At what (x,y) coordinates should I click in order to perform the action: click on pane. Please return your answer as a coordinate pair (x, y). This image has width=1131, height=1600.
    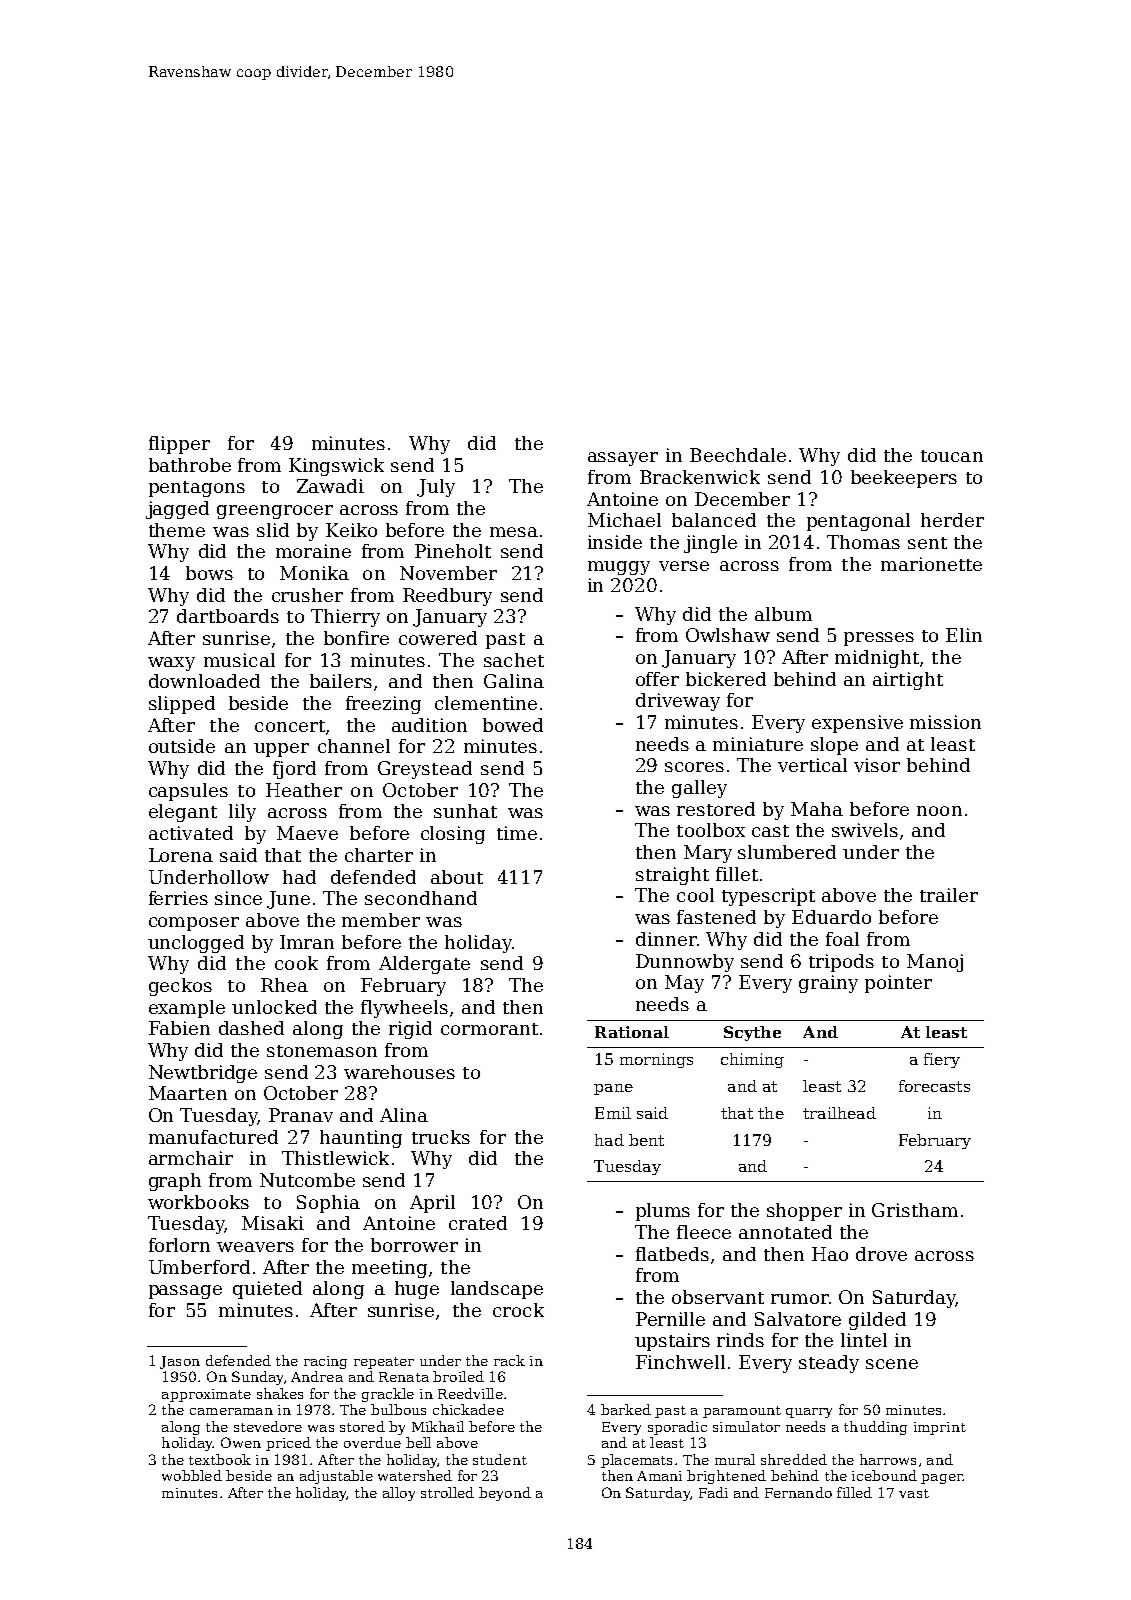
    Looking at the image, I should click on (613, 1089).
